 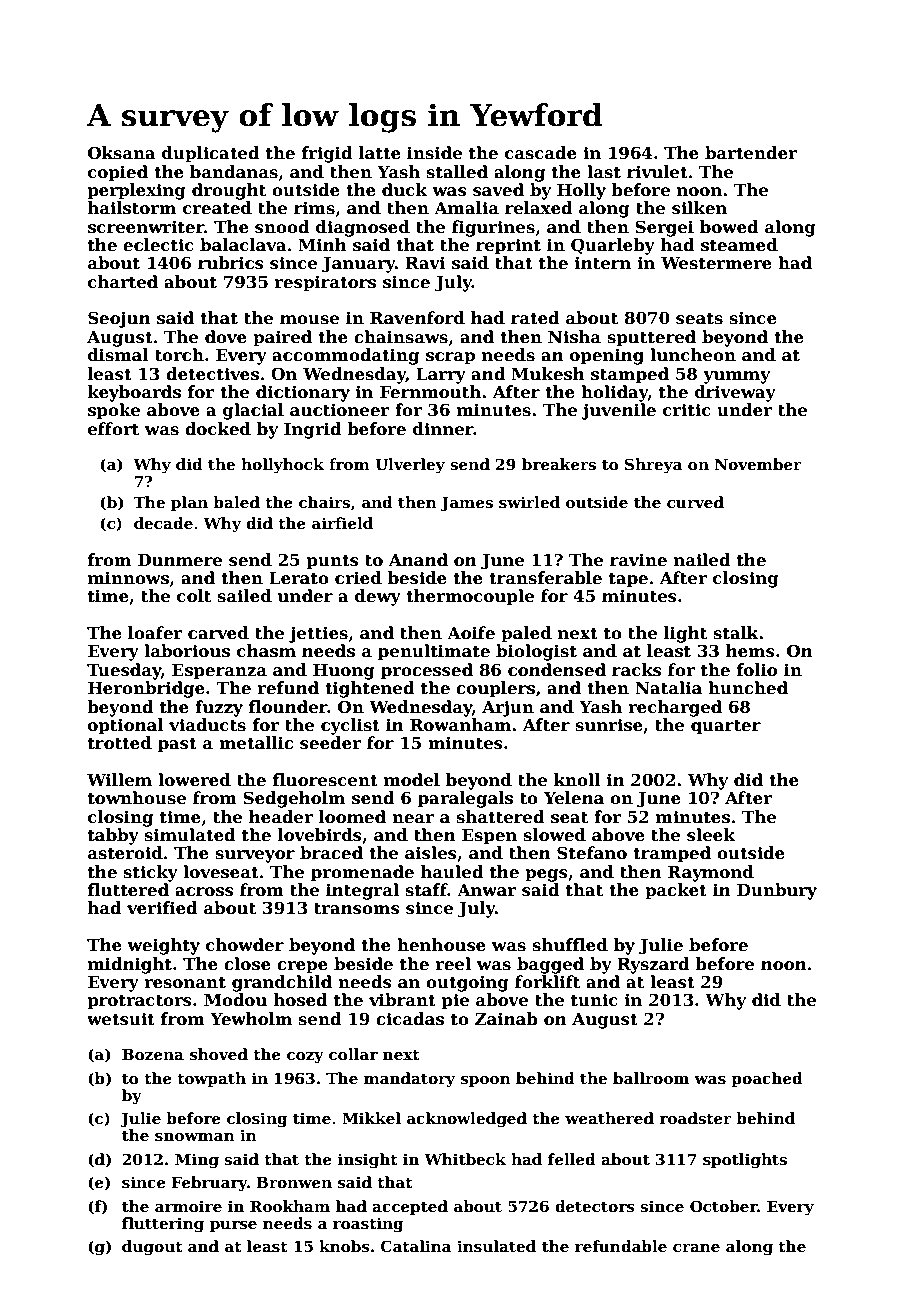 What do you see at coordinates (672, 854) in the screenshot?
I see `tramped` at bounding box center [672, 854].
